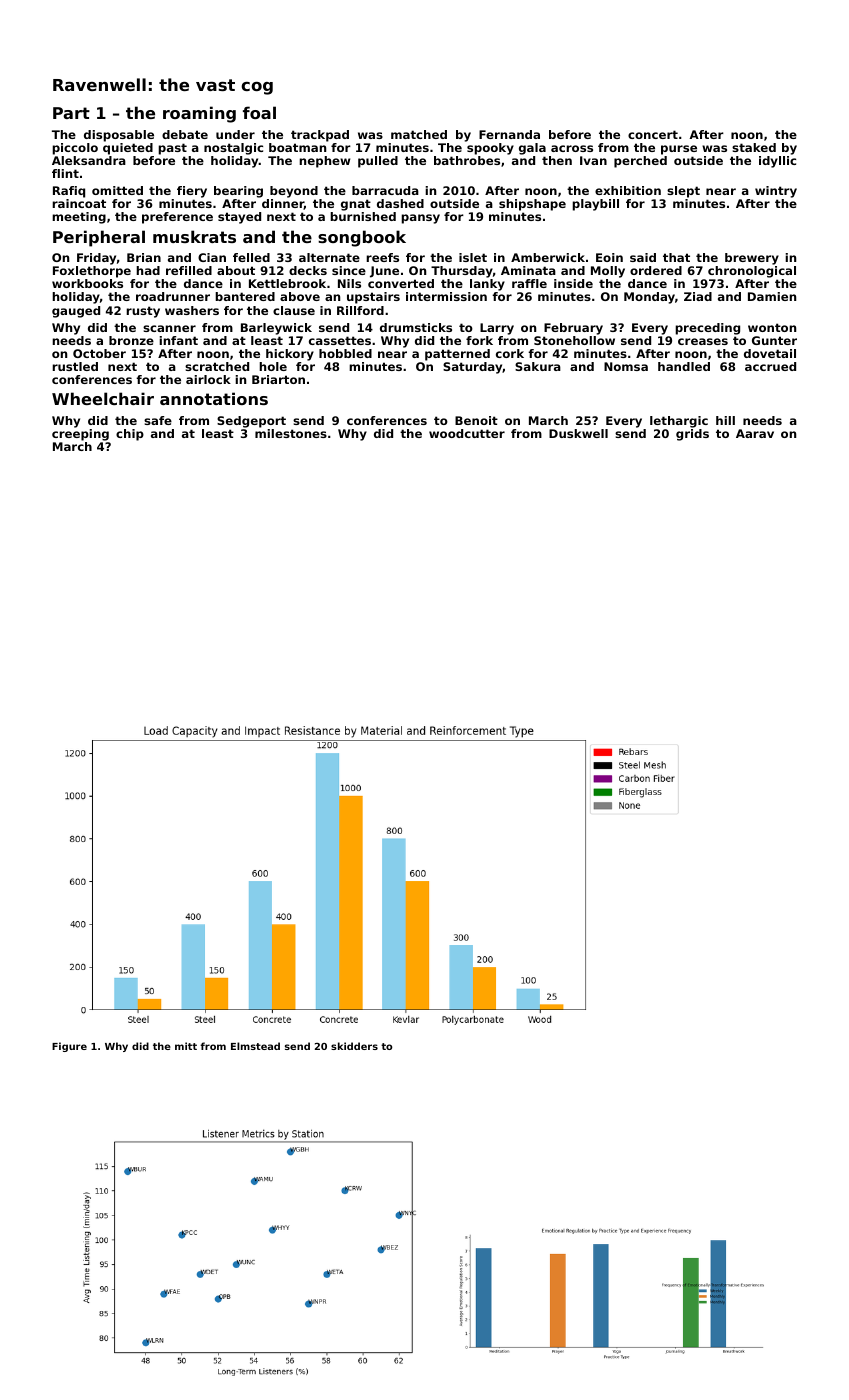  What do you see at coordinates (255, 1046) in the screenshot?
I see `Elmstead` at bounding box center [255, 1046].
